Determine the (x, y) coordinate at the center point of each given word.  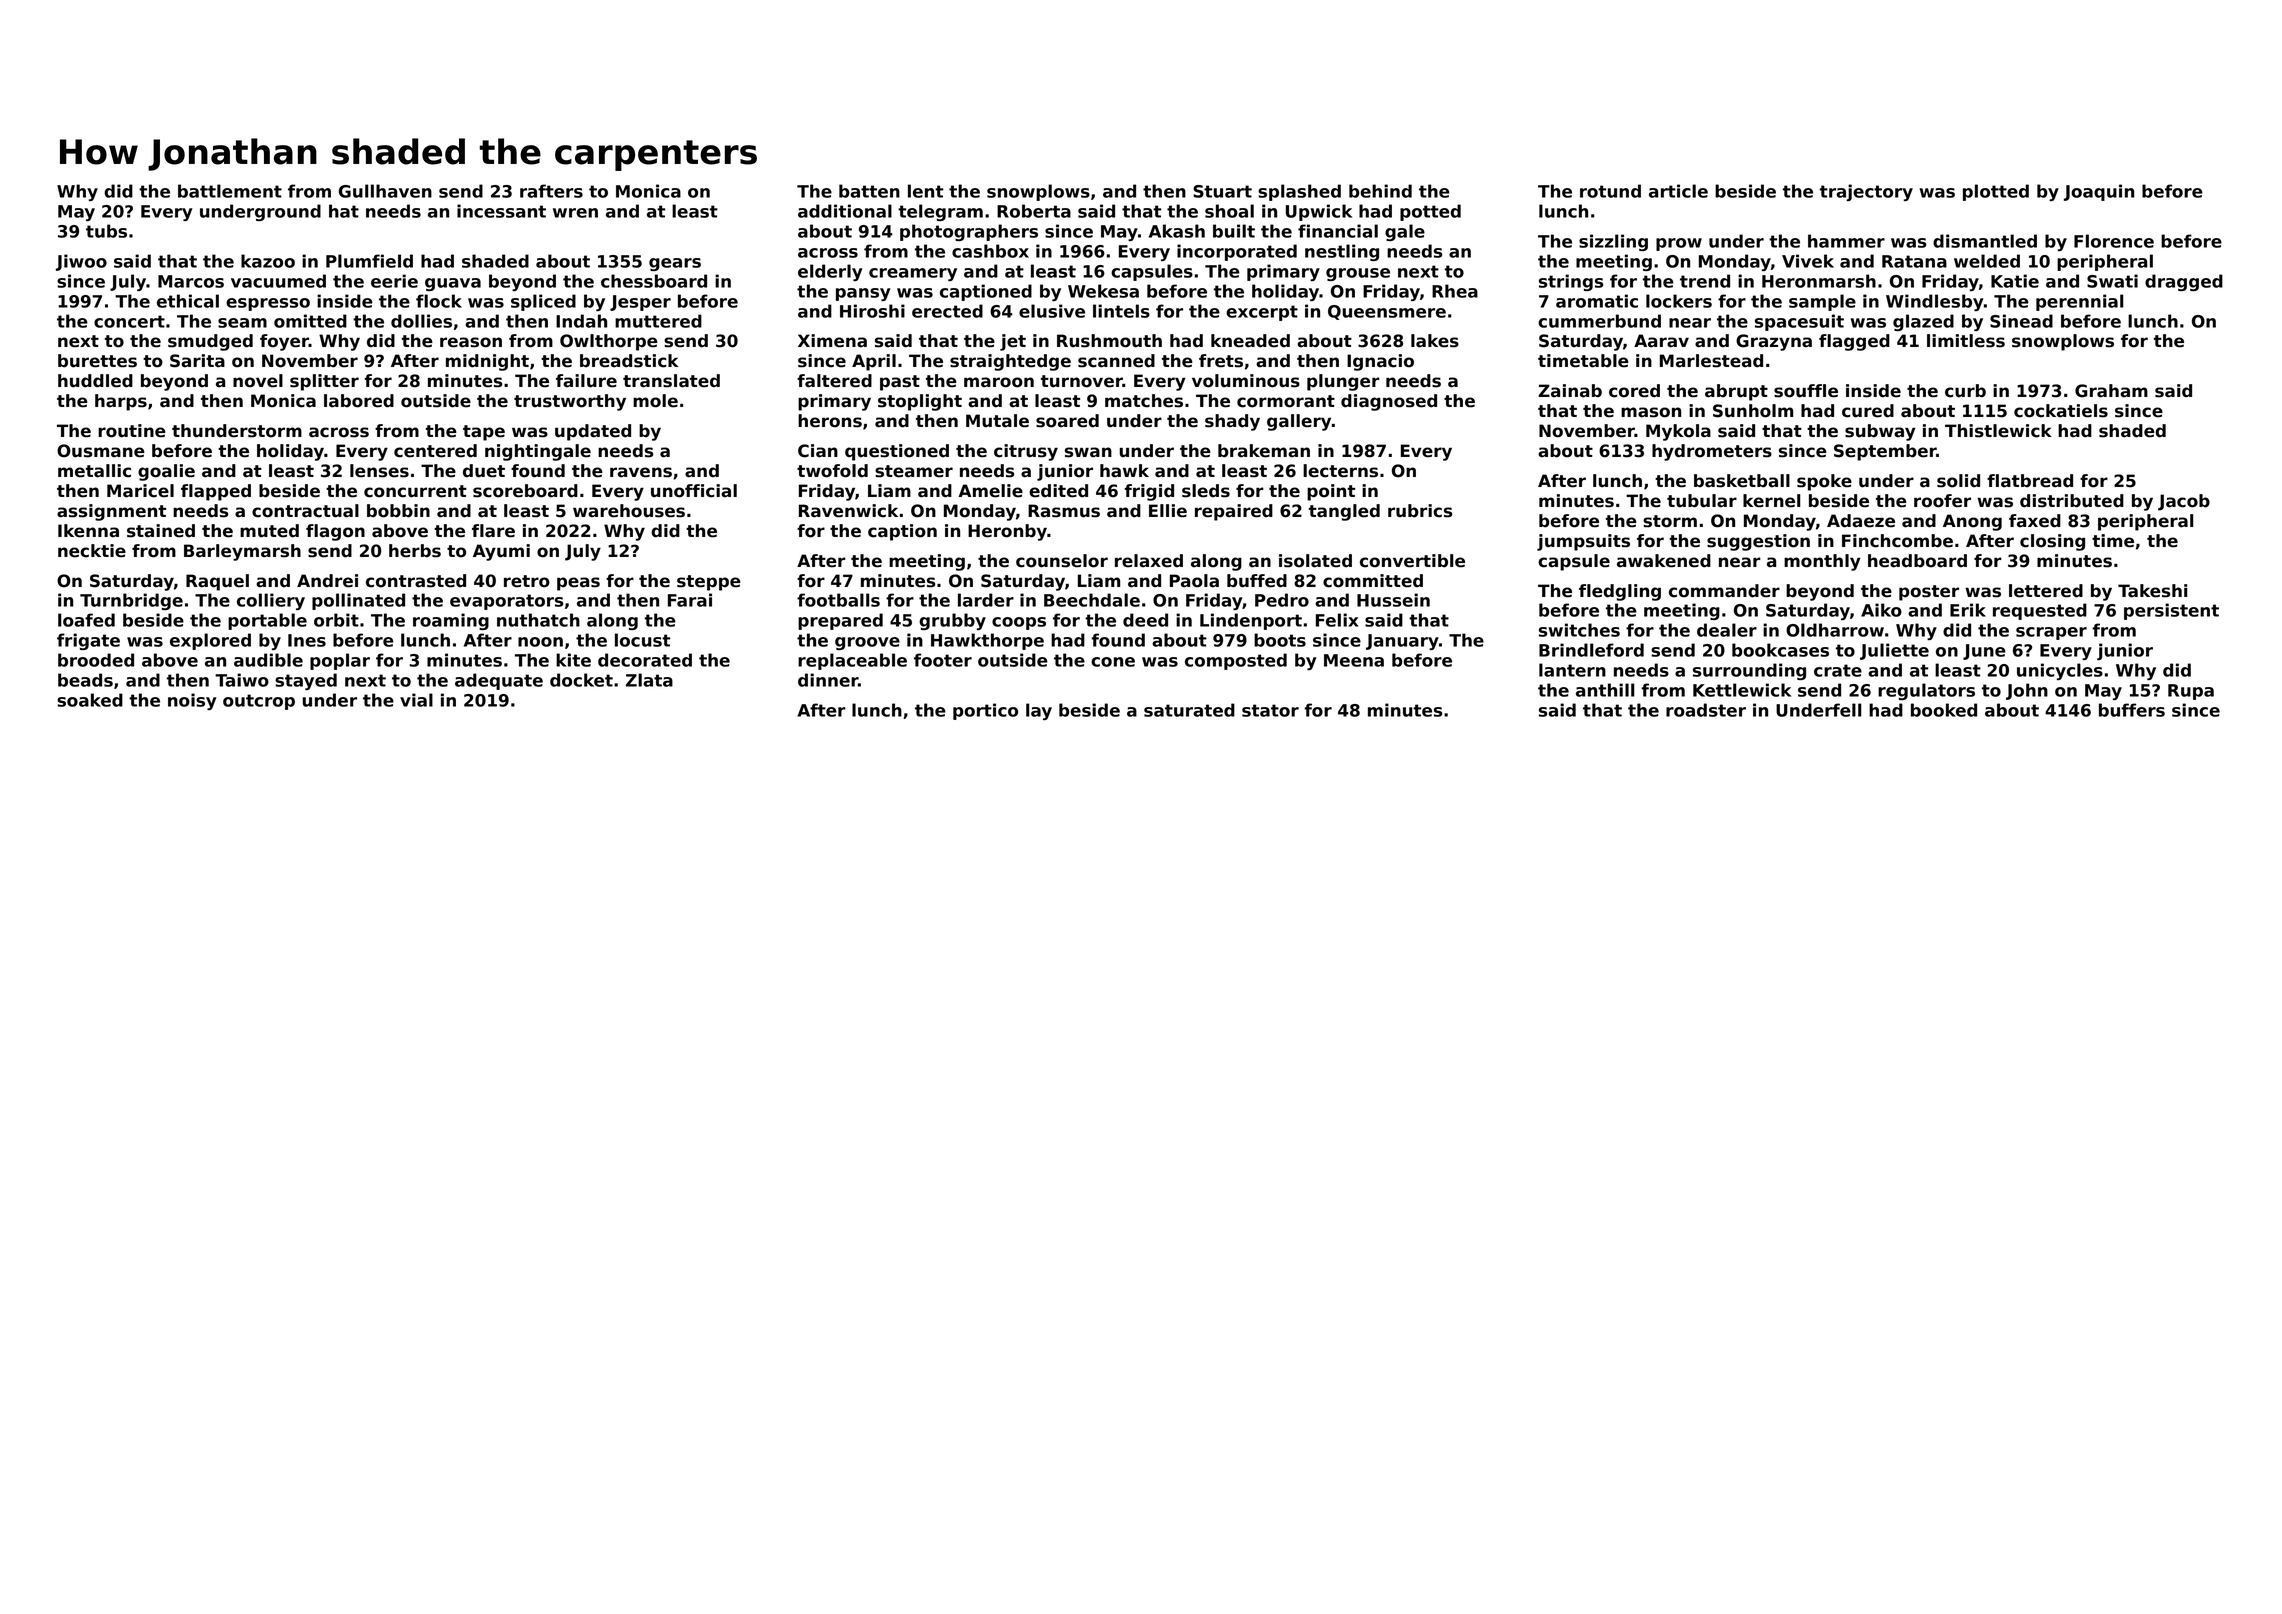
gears (675, 264)
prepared (840, 621)
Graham (2111, 391)
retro (527, 581)
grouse (1358, 274)
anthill (1605, 690)
